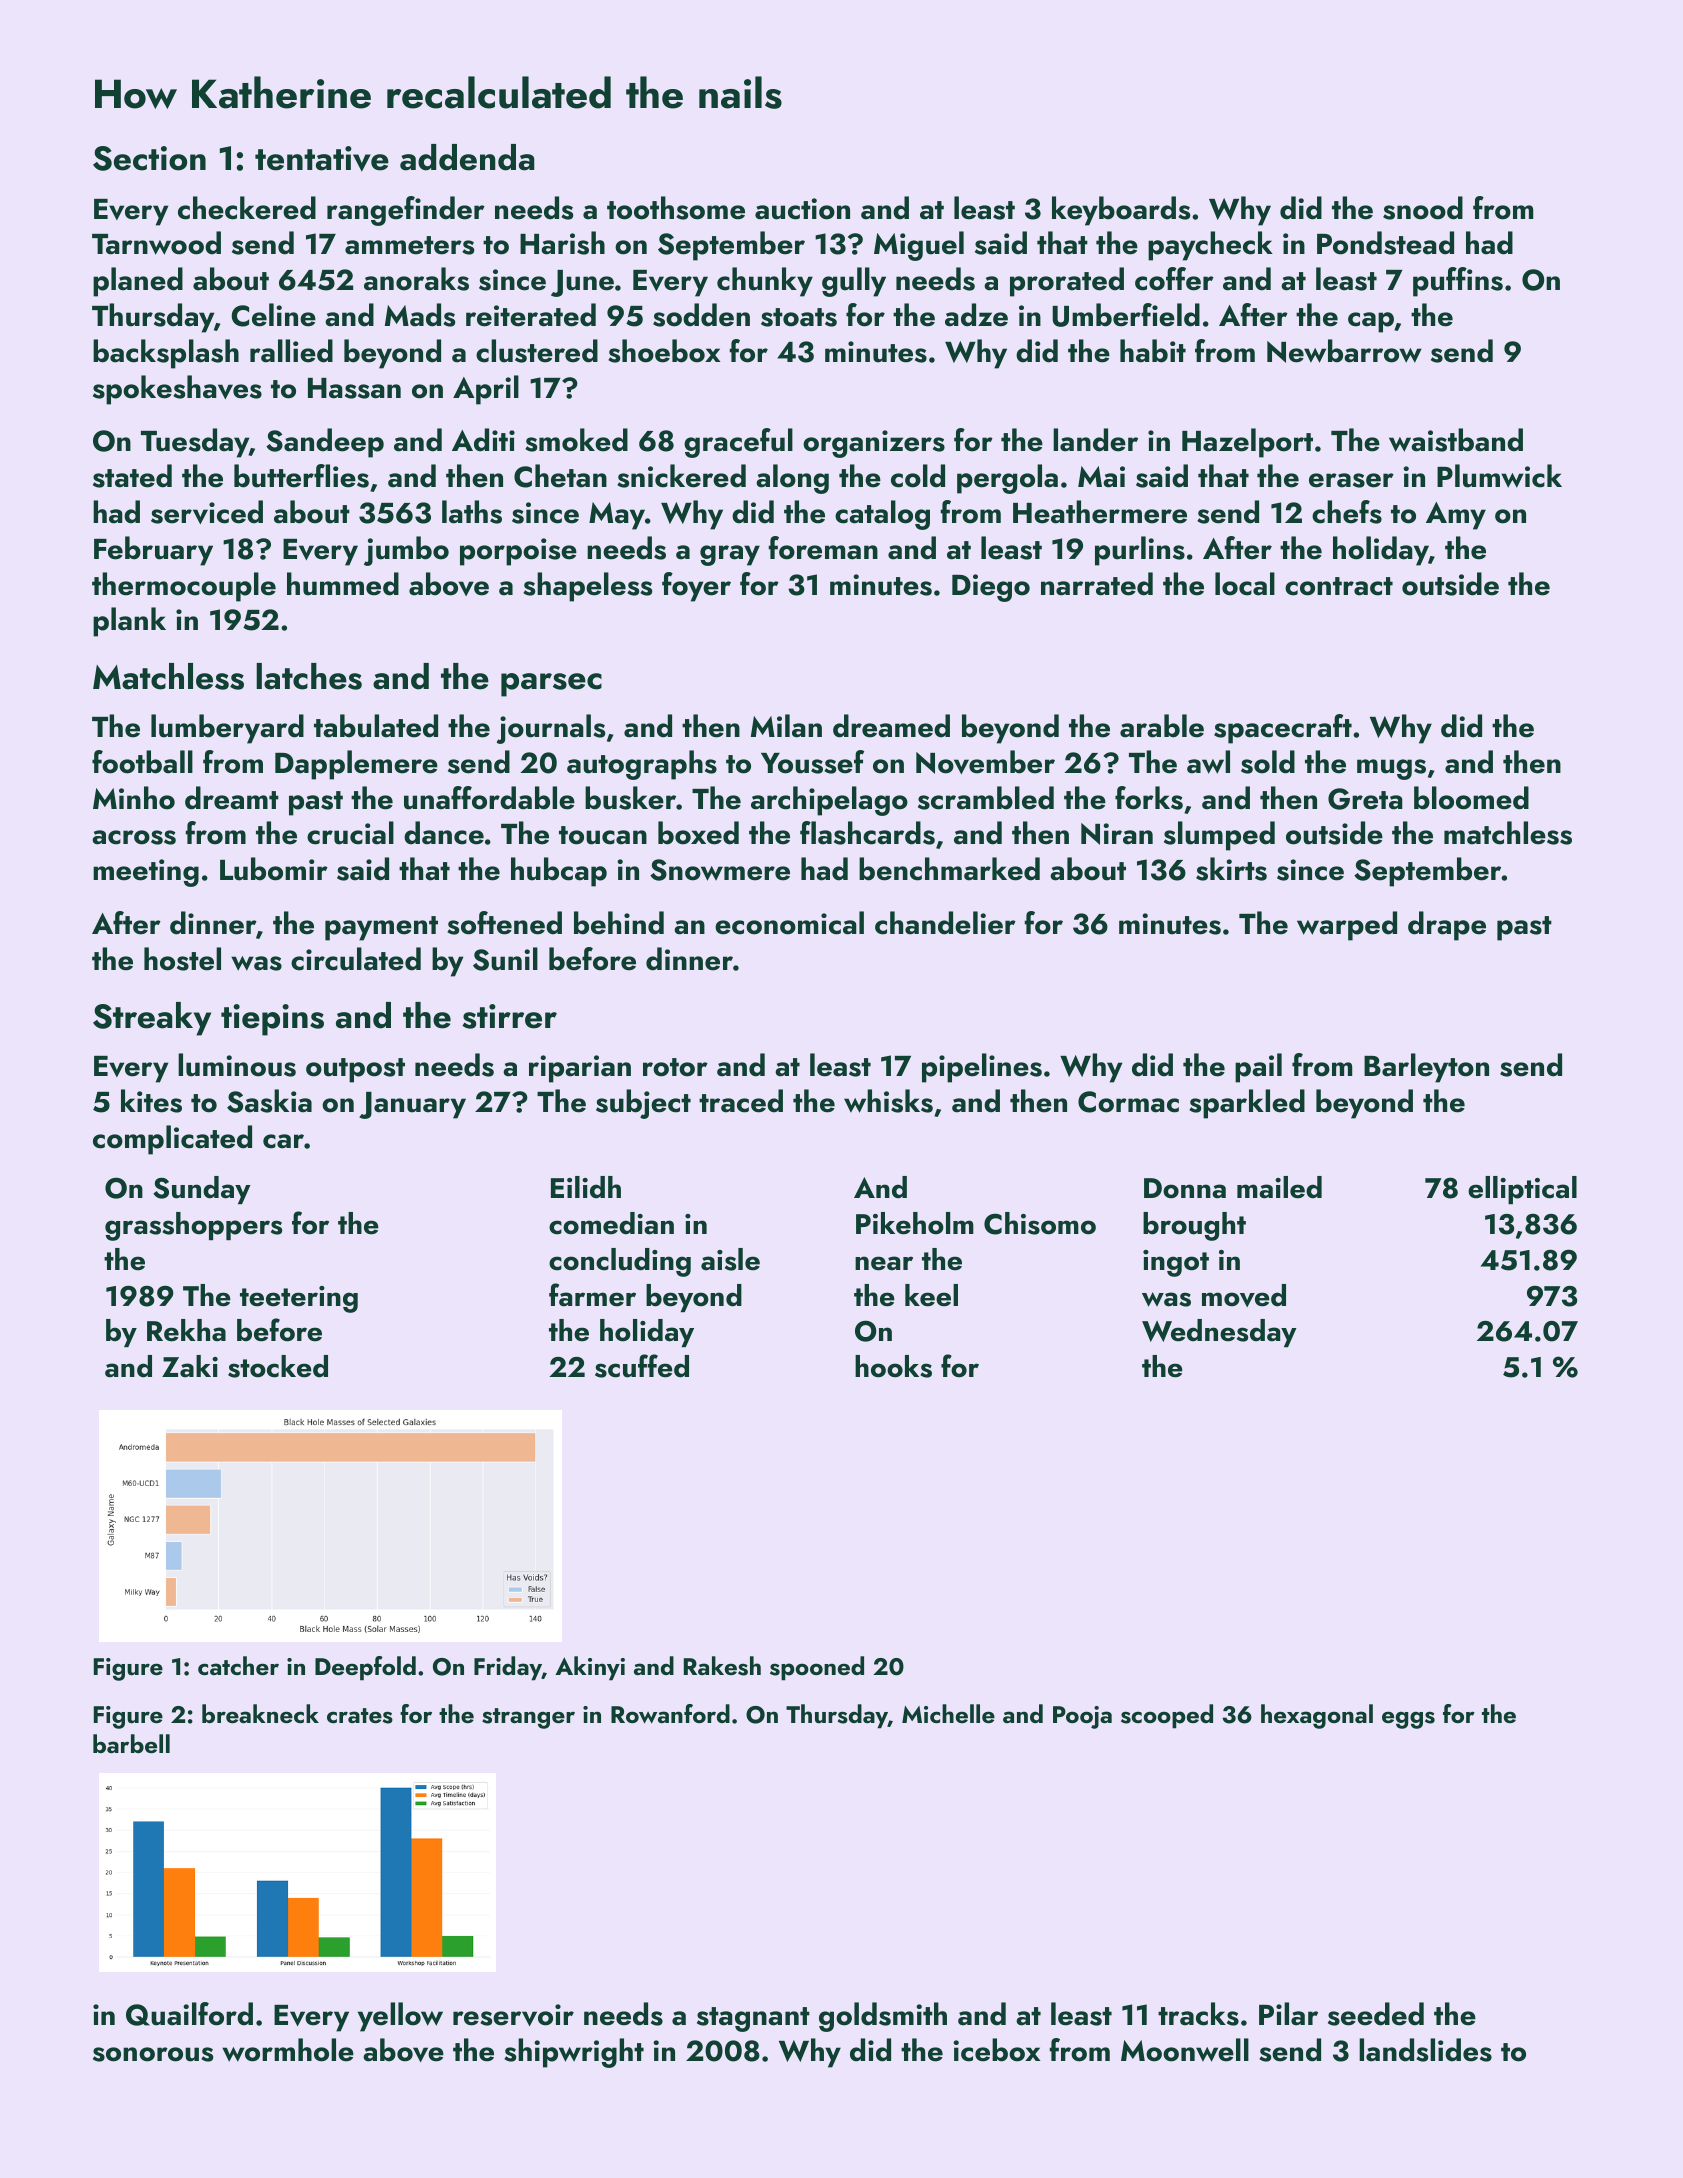 The height and width of the page is (2178, 1683). I want to click on barbell, so click(131, 1743).
